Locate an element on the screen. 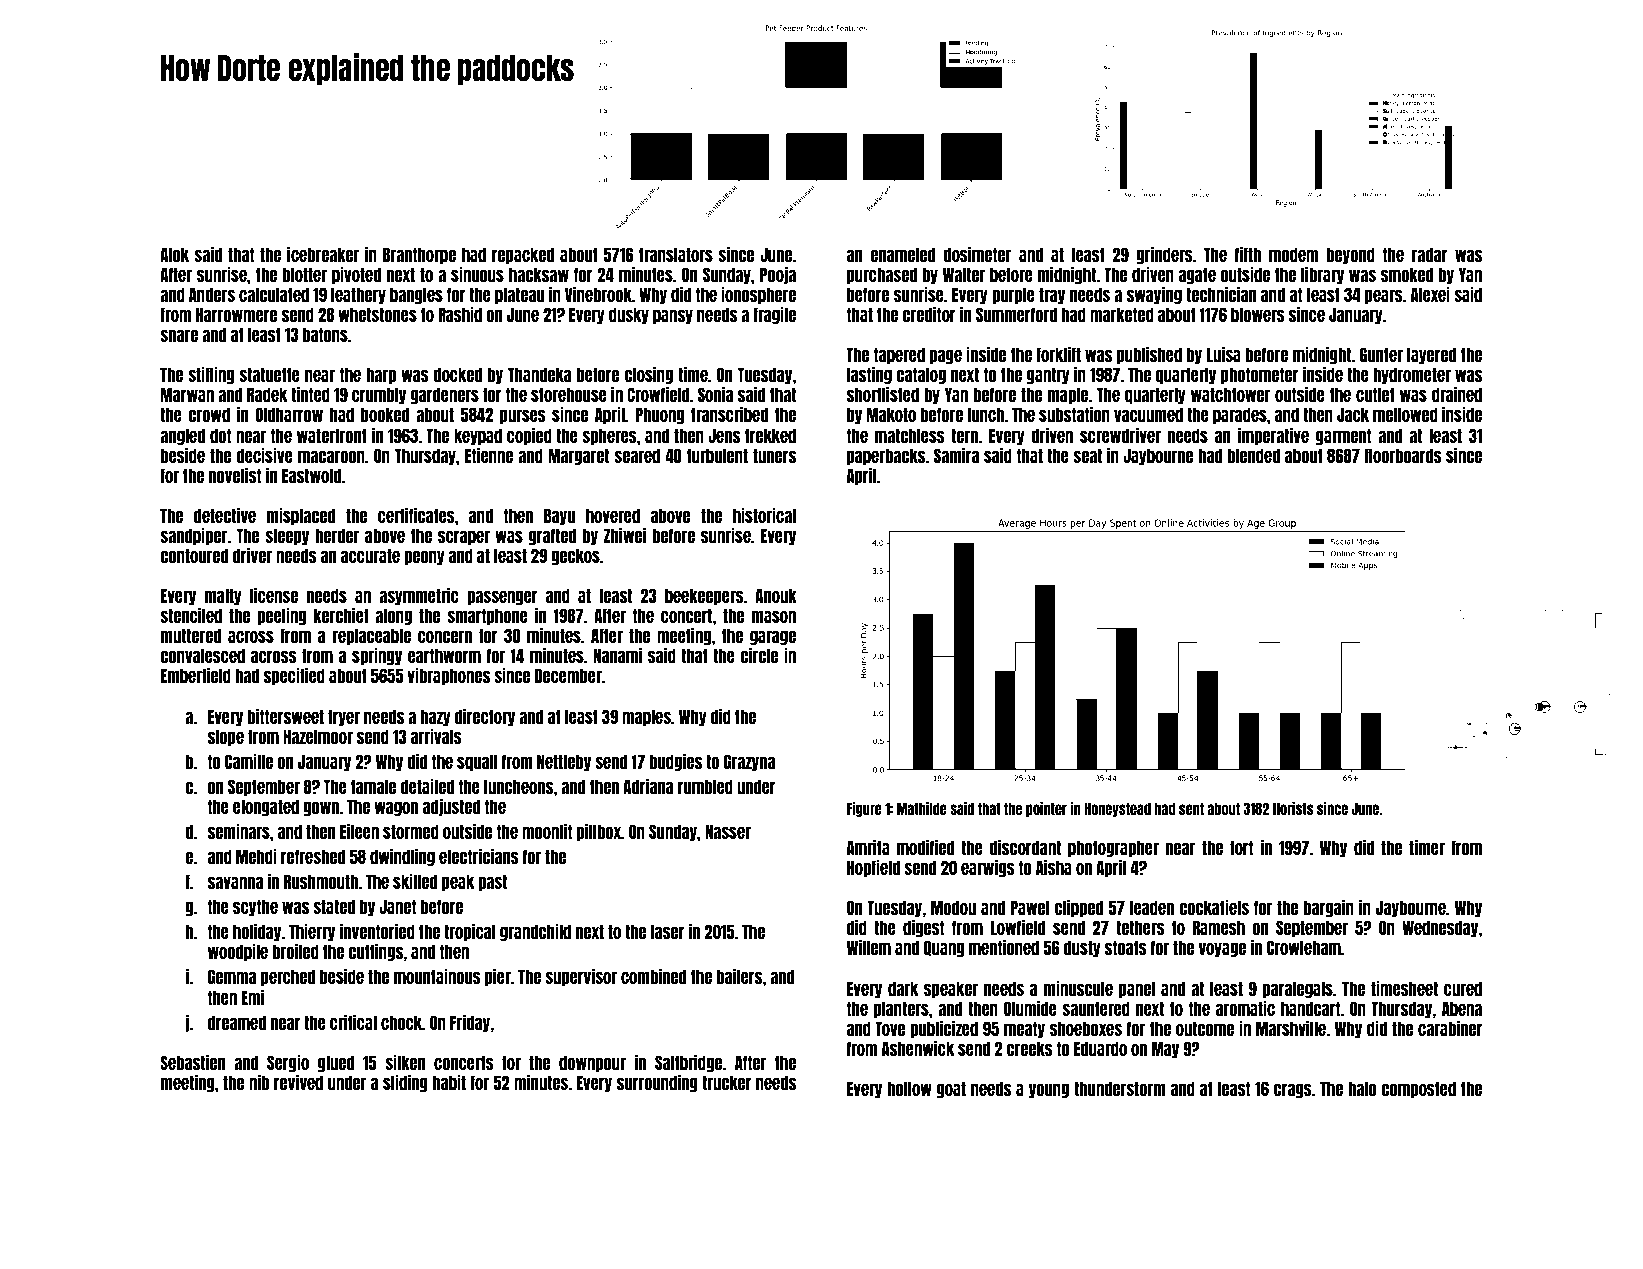  published is located at coordinates (1149, 355).
